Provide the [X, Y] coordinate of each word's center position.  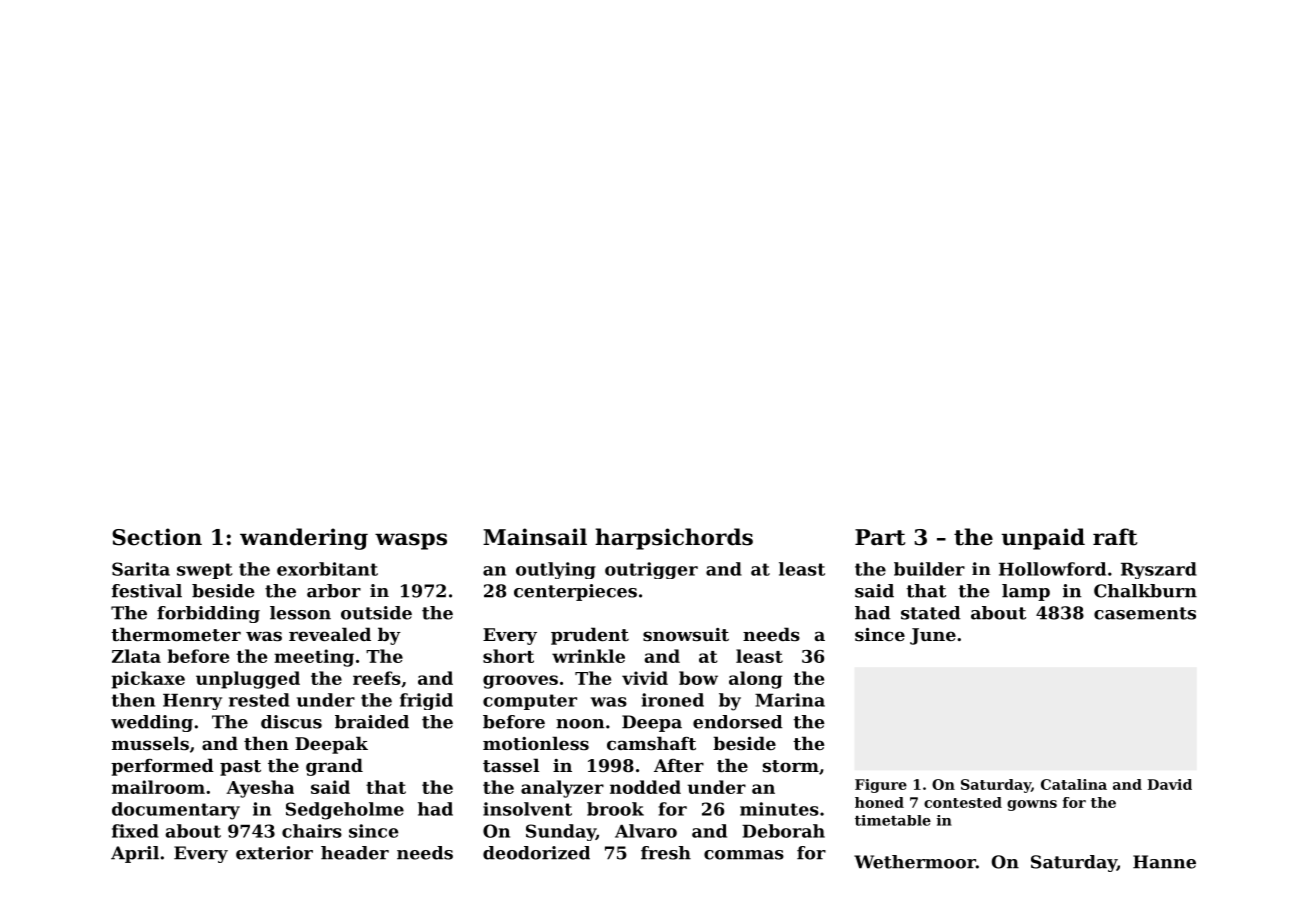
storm [791, 766]
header [355, 853]
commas [744, 855]
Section [157, 537]
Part [880, 537]
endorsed [737, 722]
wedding [152, 723]
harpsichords [674, 539]
